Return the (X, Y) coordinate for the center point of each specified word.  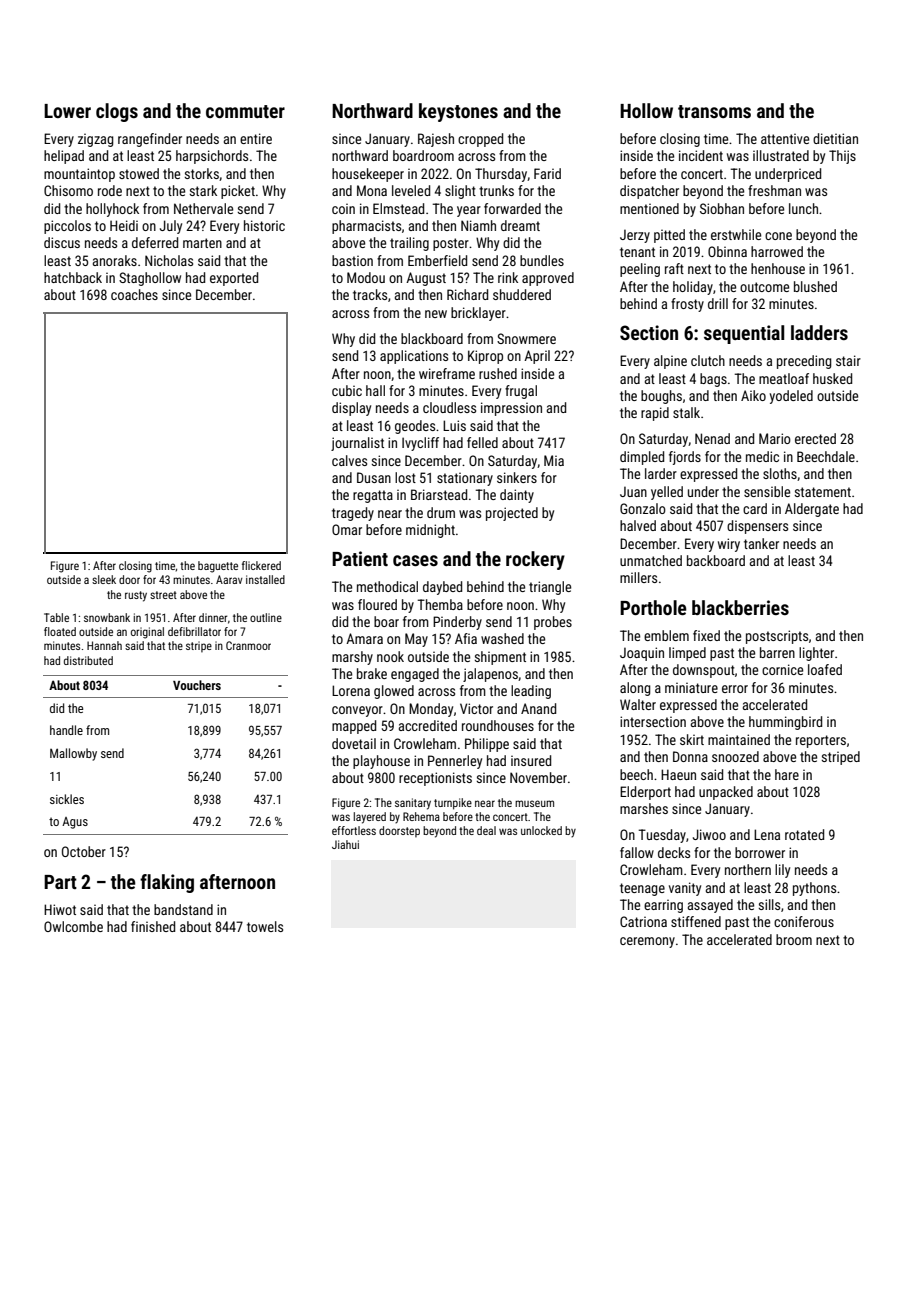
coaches (134, 294)
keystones (458, 112)
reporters (821, 741)
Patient (360, 558)
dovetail (354, 743)
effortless (354, 830)
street (163, 595)
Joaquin (642, 654)
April (537, 357)
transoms (714, 111)
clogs (117, 112)
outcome (764, 287)
